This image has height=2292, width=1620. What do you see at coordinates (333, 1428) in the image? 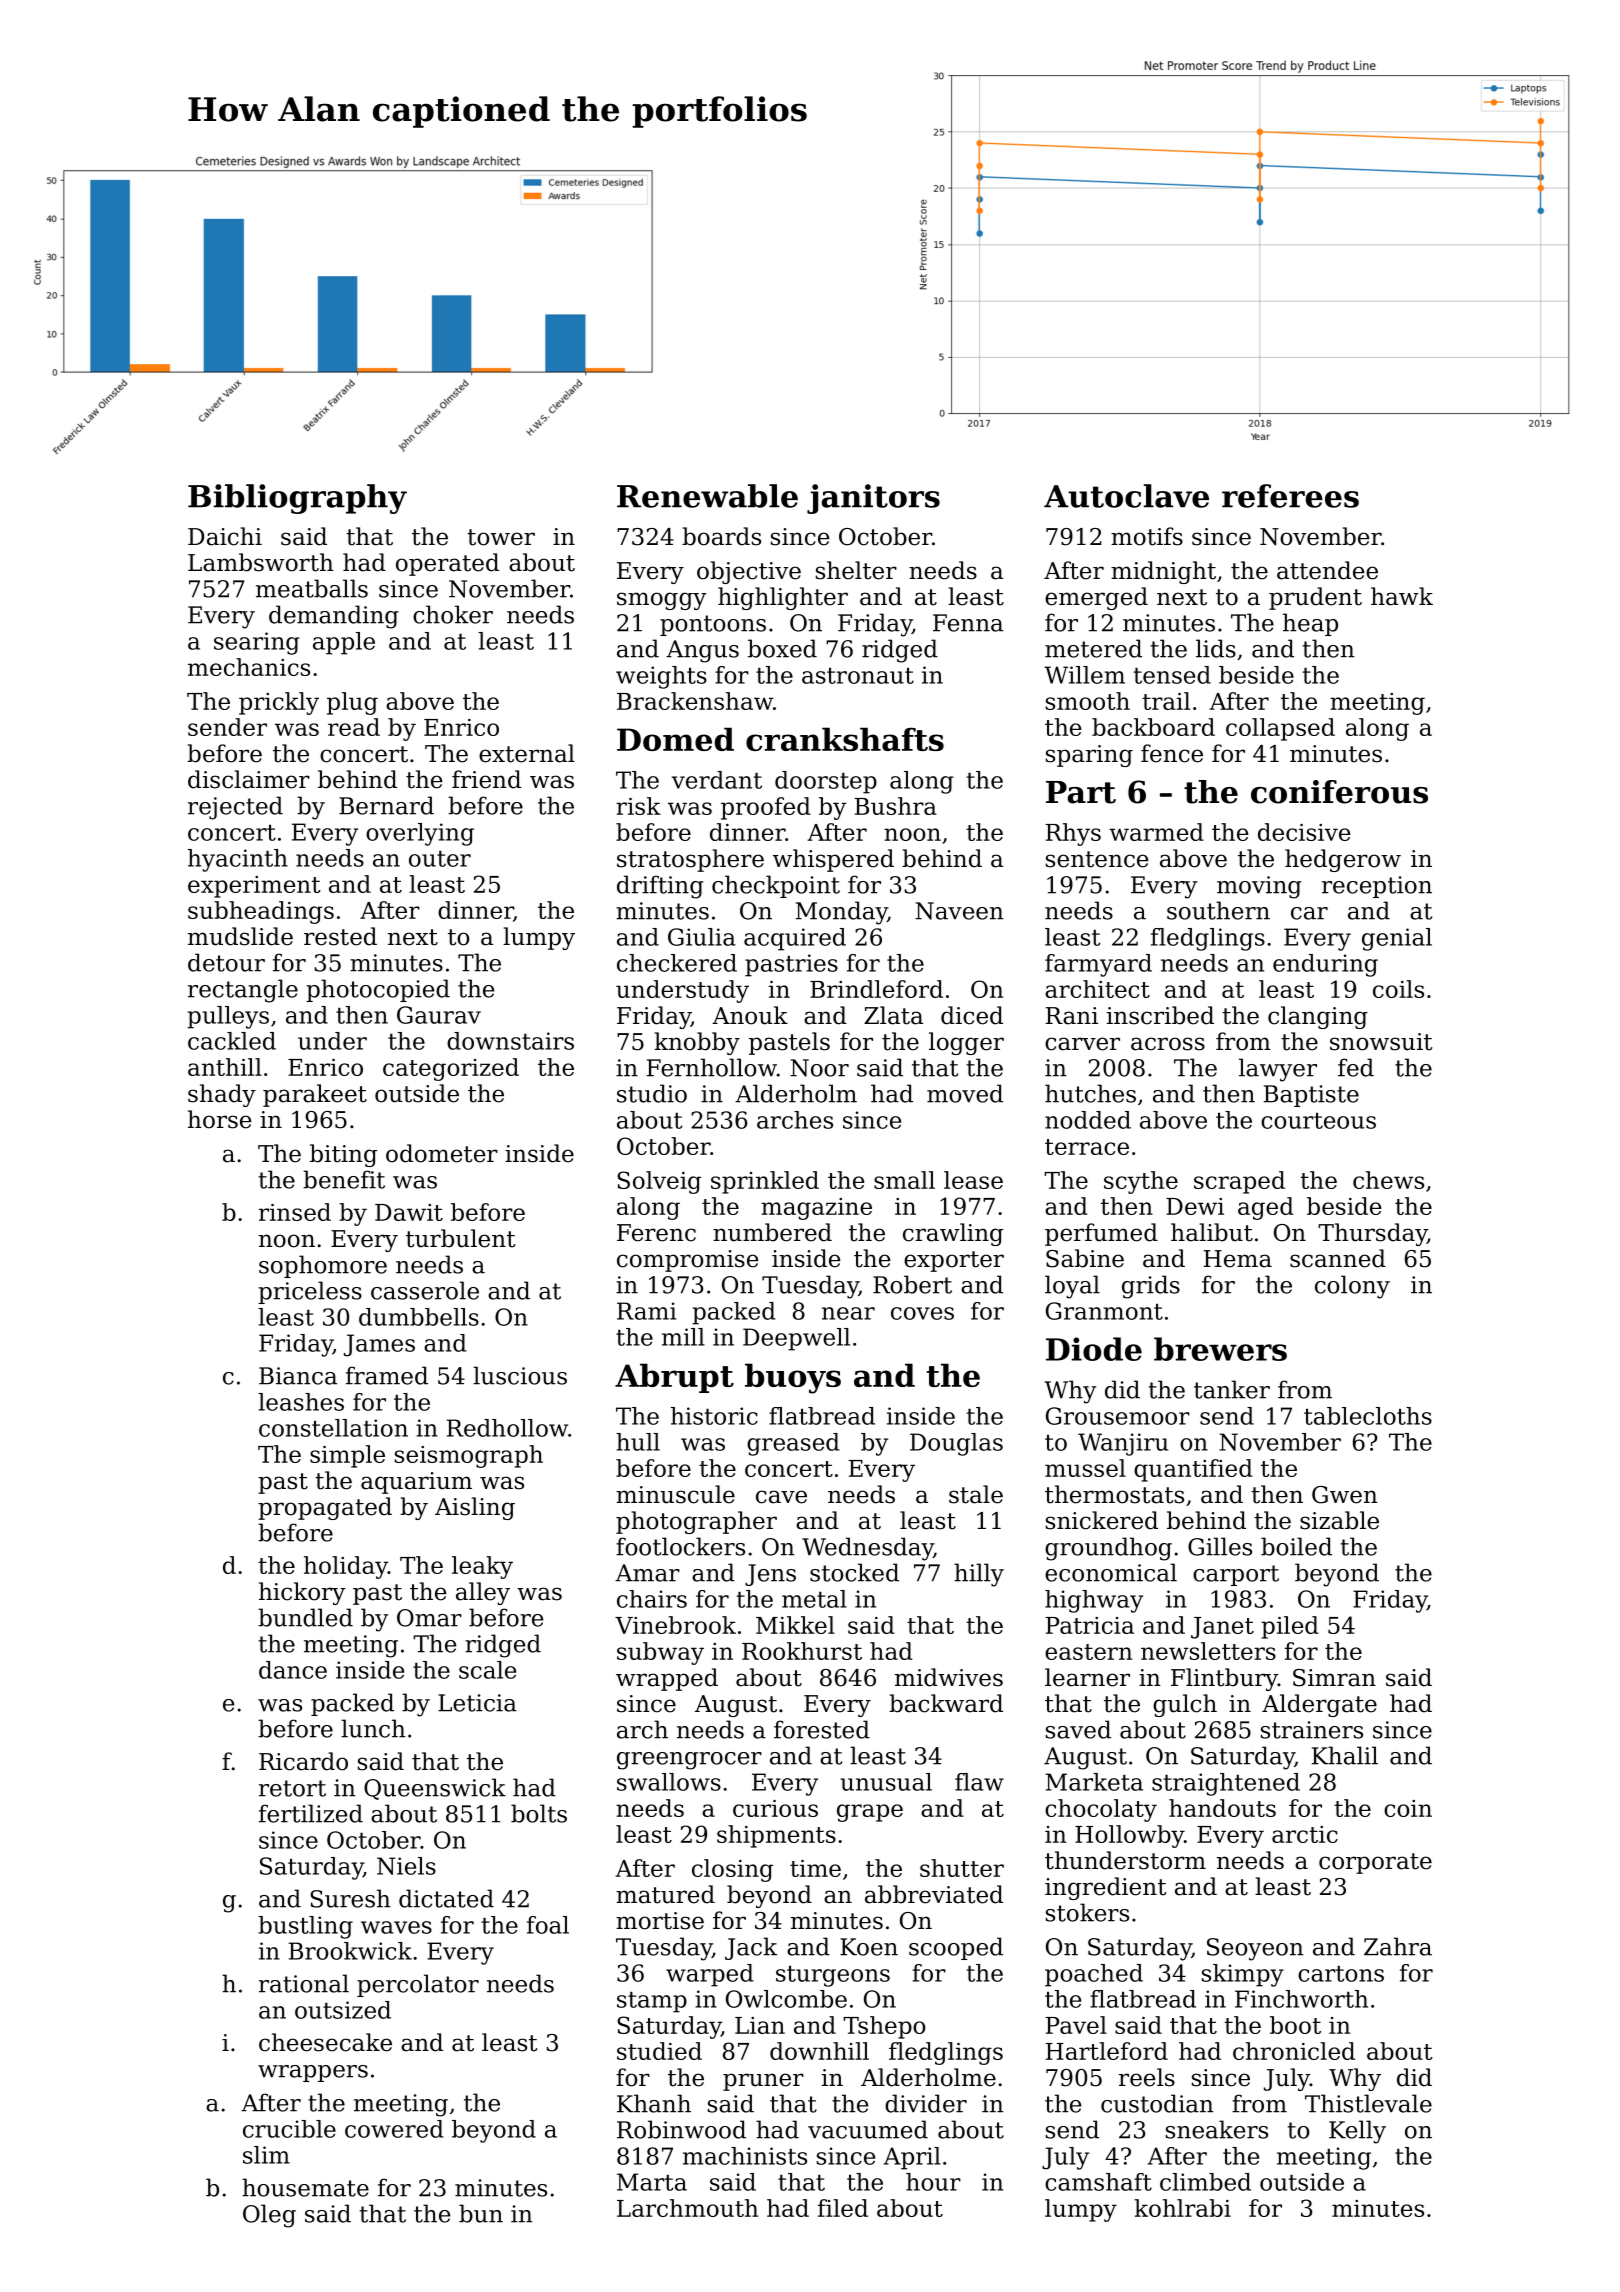
I see `constellation` at bounding box center [333, 1428].
